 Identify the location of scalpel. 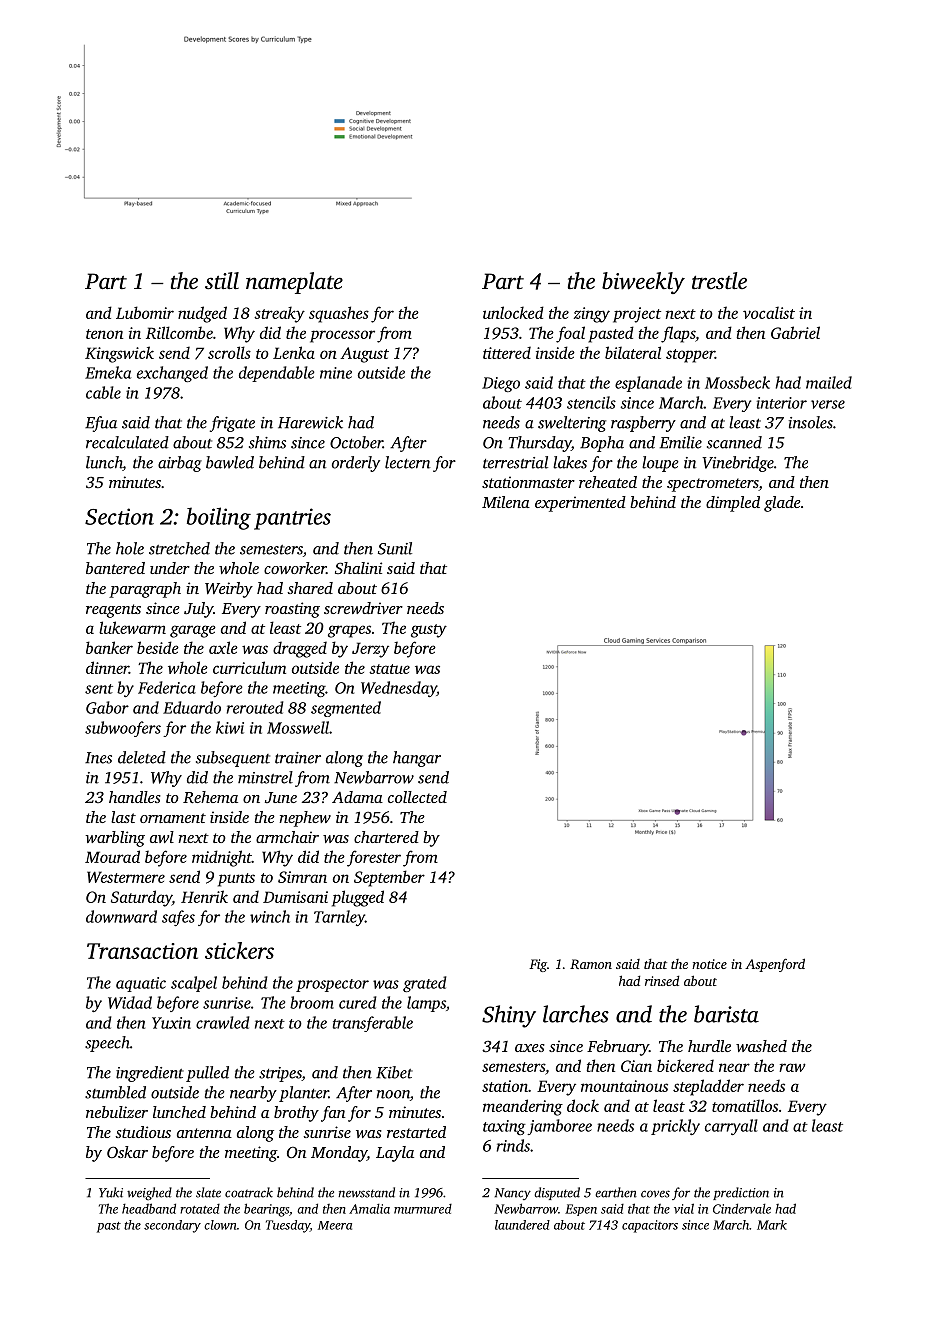
(194, 984).
